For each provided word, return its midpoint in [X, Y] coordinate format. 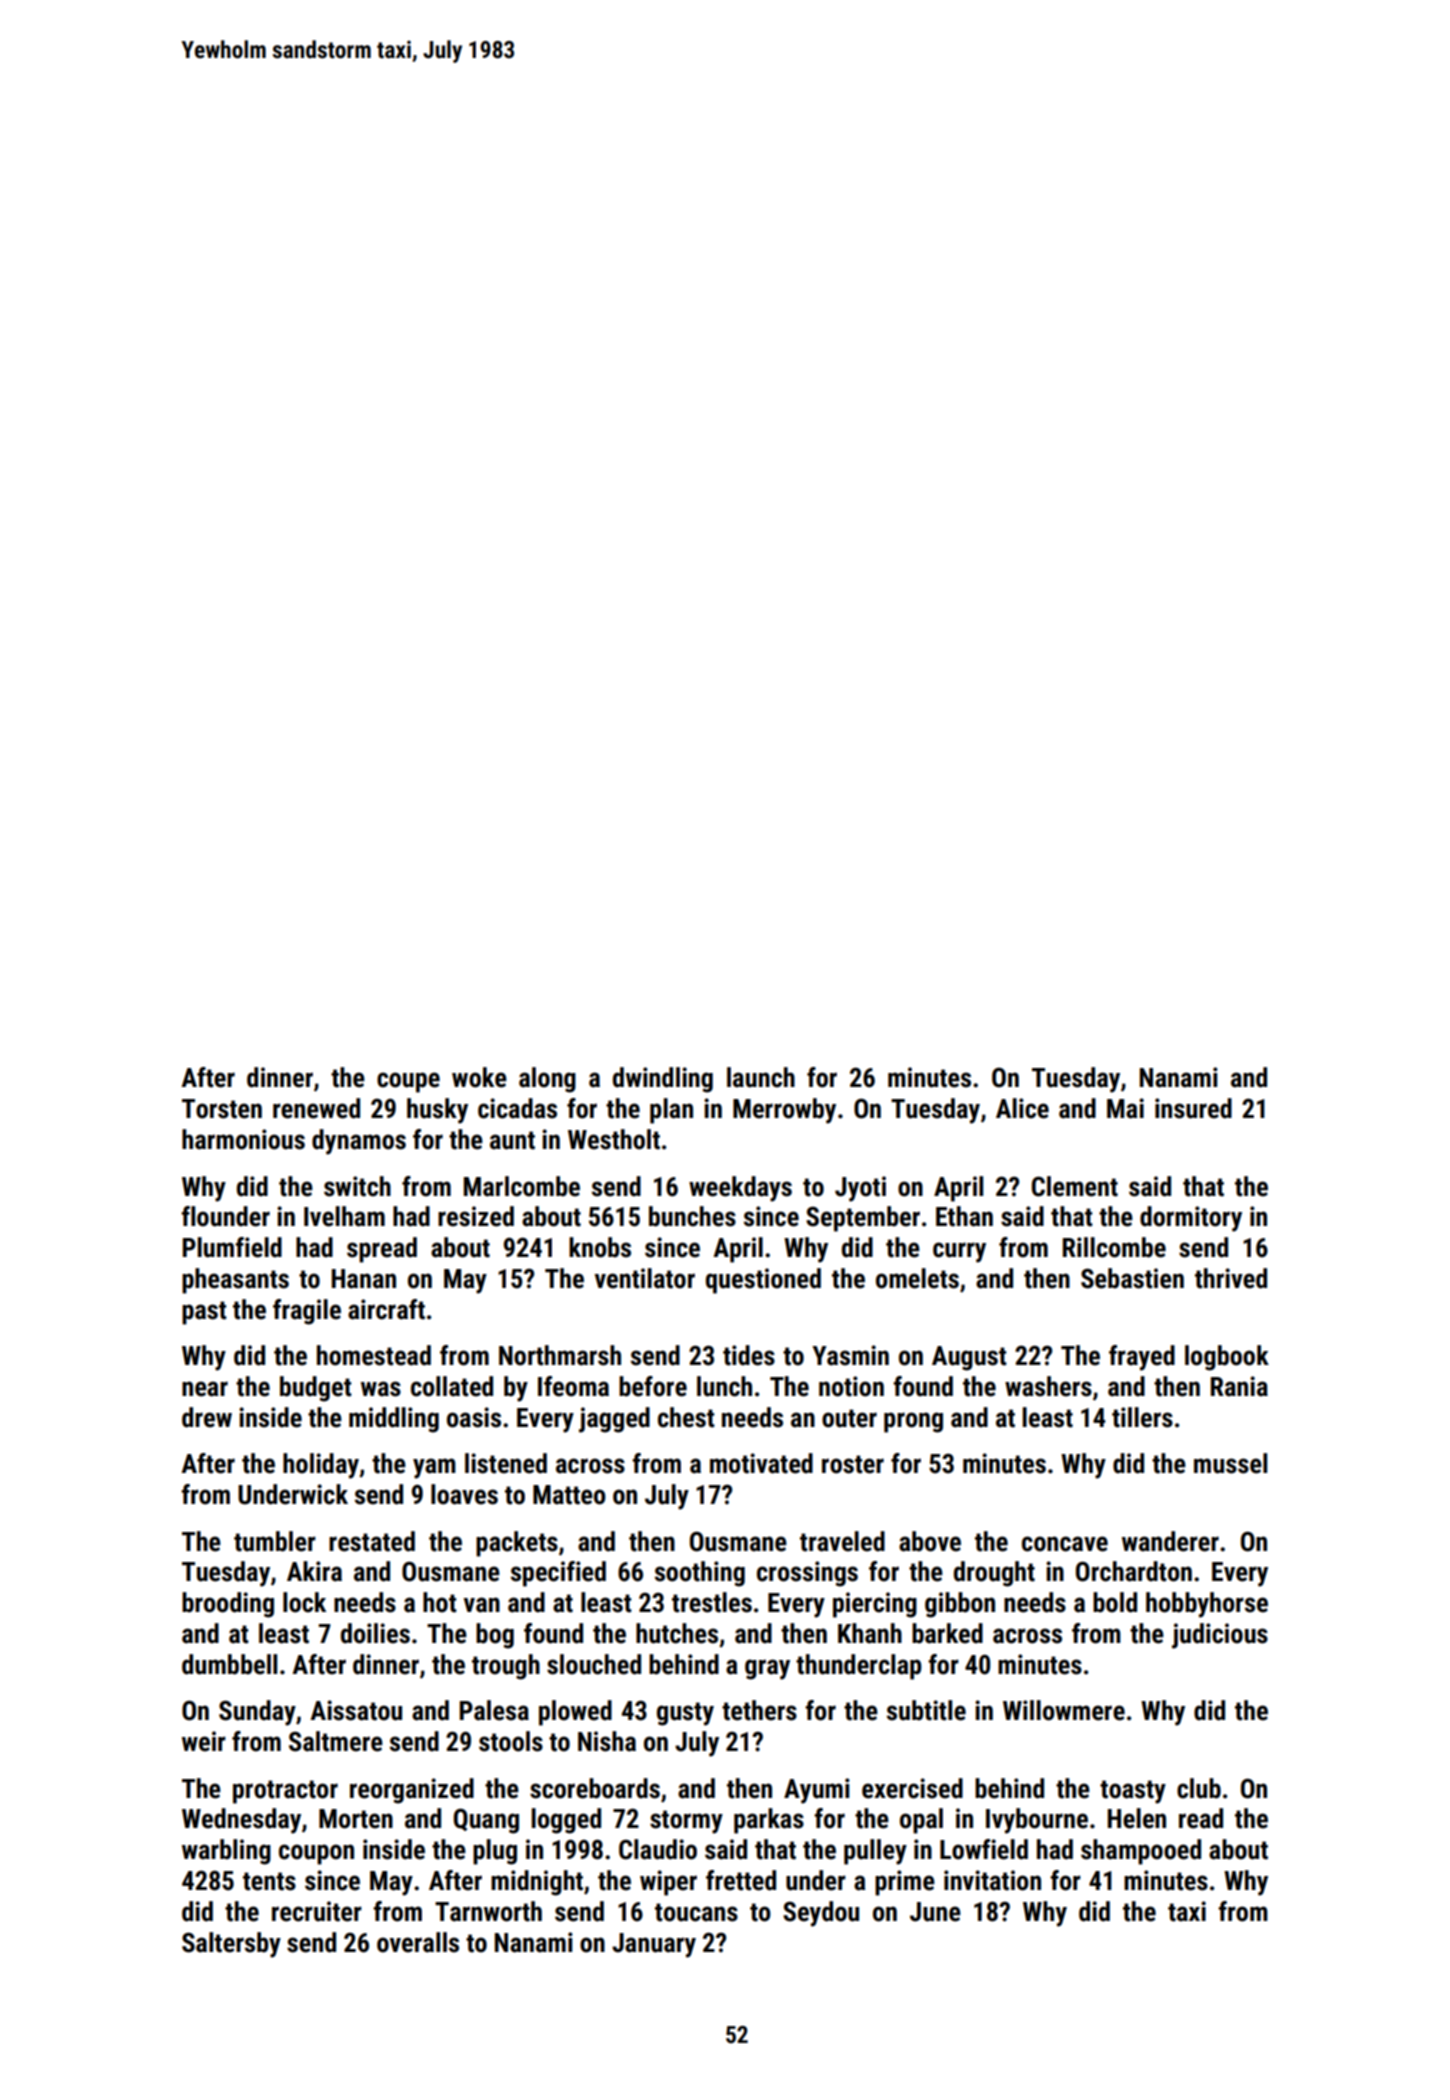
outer [849, 1418]
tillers [1142, 1417]
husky [437, 1111]
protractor [285, 1792]
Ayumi [817, 1791]
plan [671, 1111]
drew [207, 1417]
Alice [1022, 1108]
